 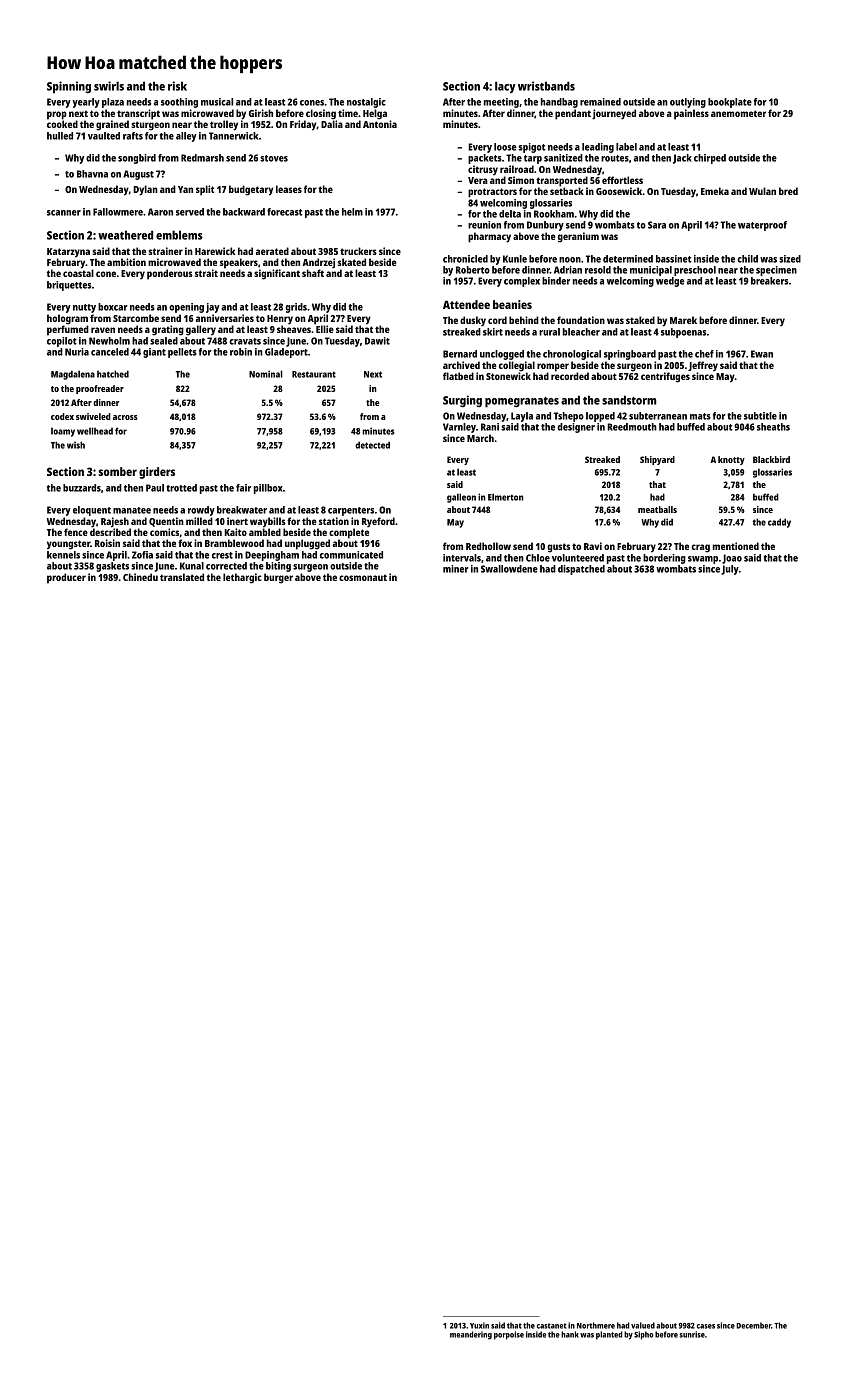 What do you see at coordinates (700, 416) in the image?
I see `mats` at bounding box center [700, 416].
